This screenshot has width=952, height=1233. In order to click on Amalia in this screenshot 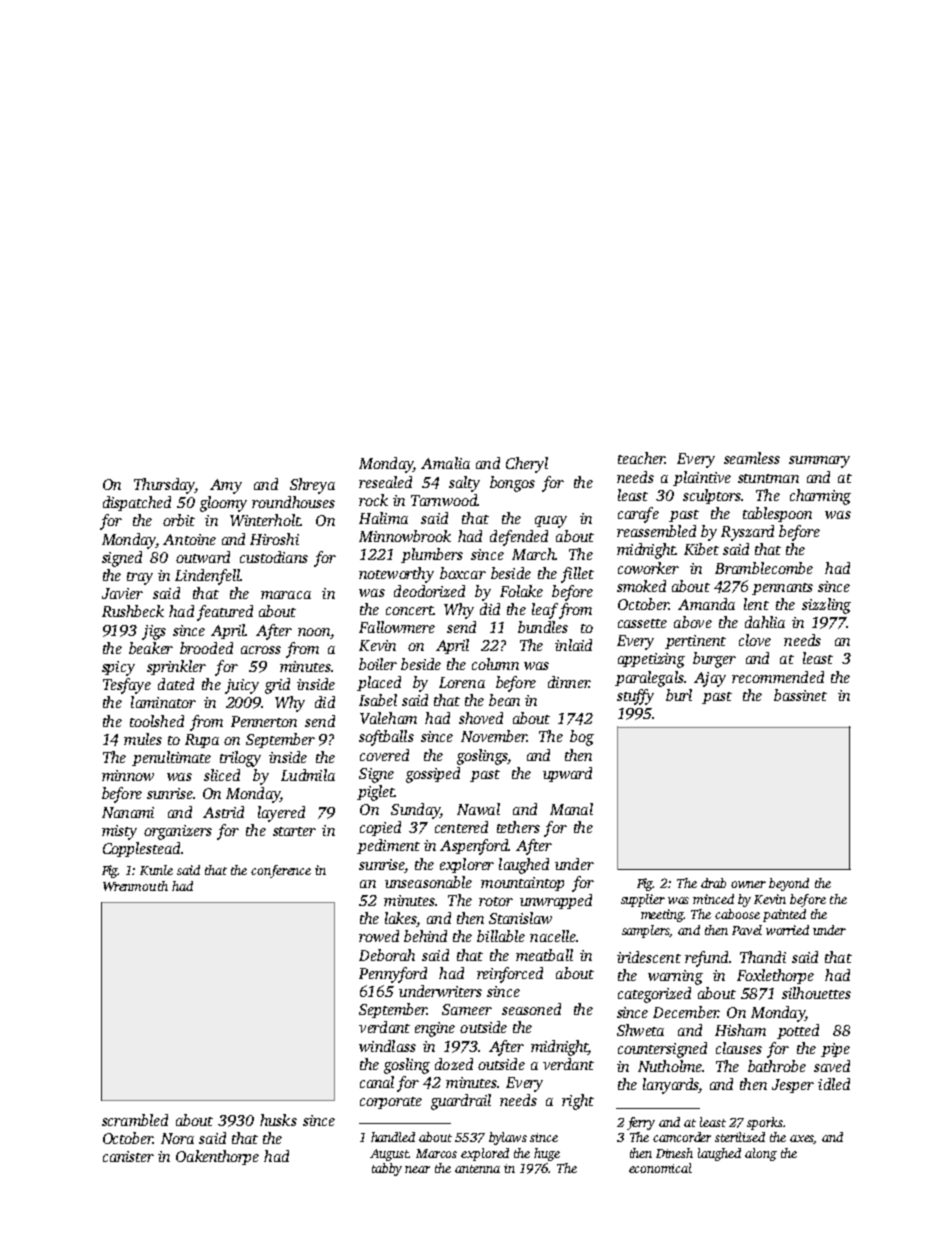, I will do `click(445, 463)`.
